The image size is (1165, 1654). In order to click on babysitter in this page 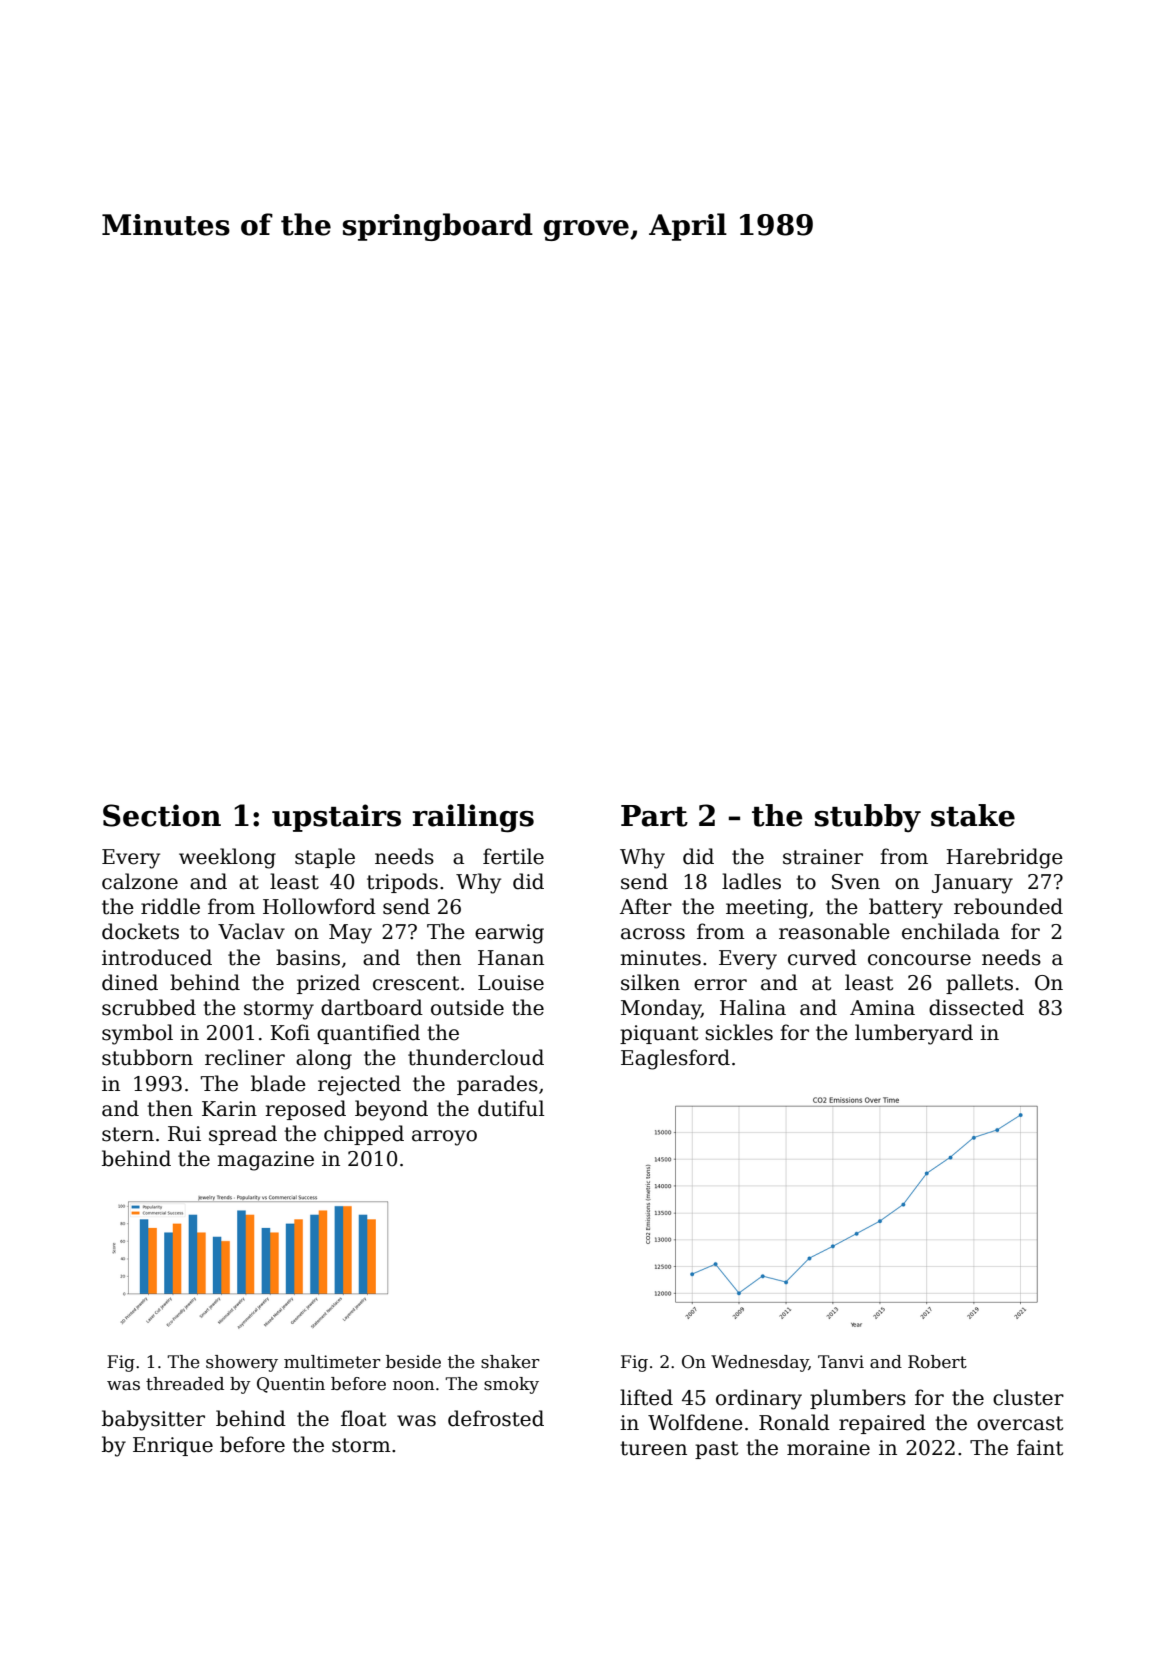, I will do `click(153, 1420)`.
